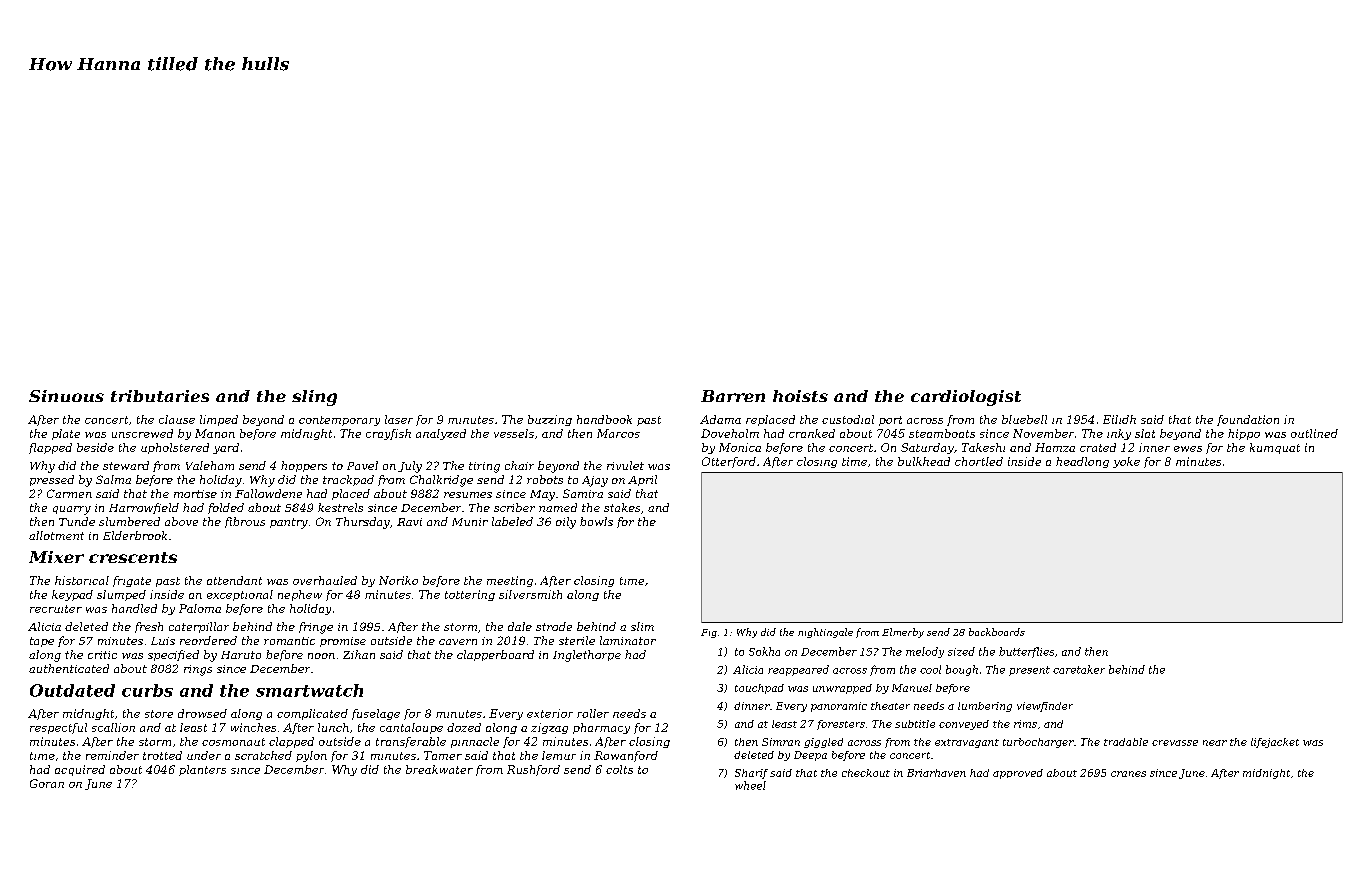  I want to click on Rushford, so click(533, 770).
